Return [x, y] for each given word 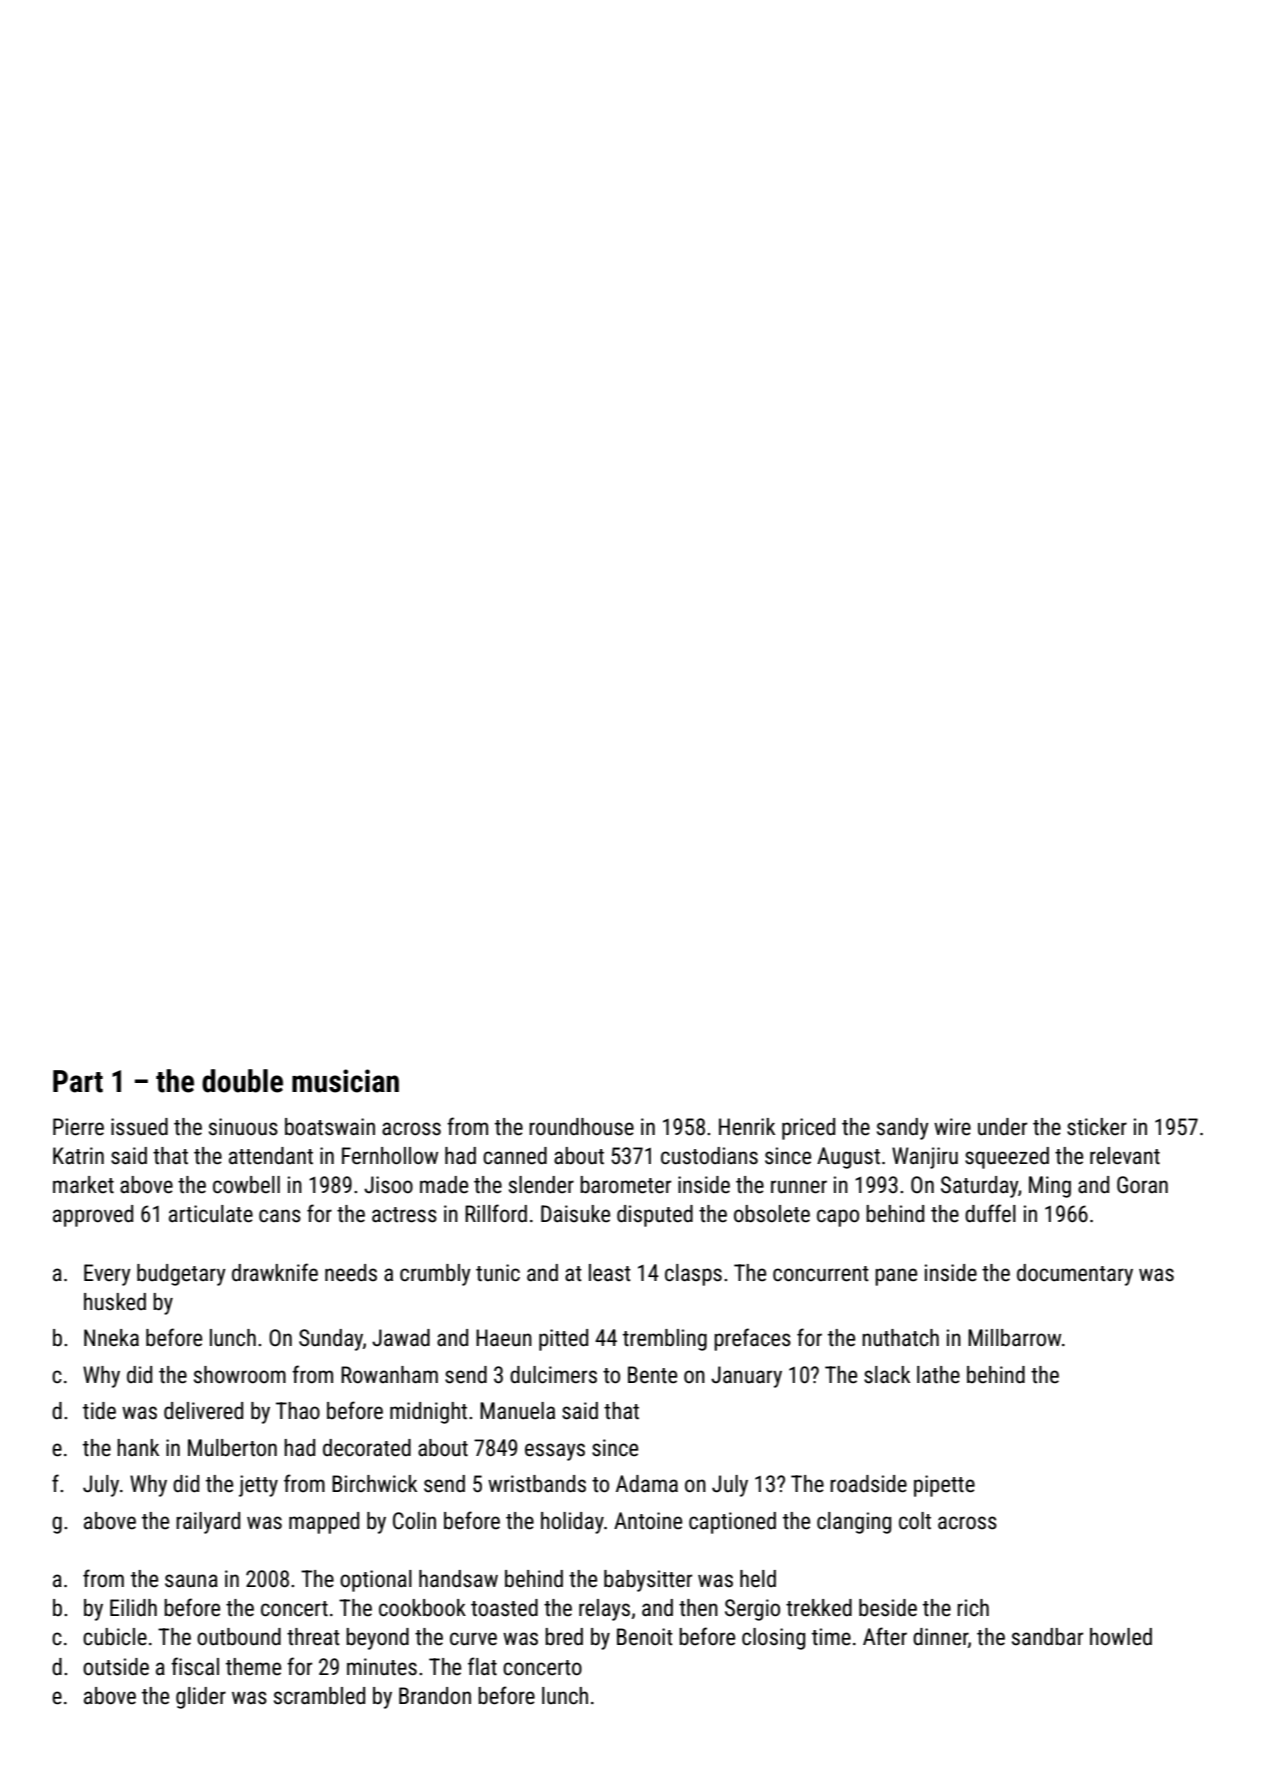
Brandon [435, 1696]
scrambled [319, 1696]
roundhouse [581, 1127]
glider [201, 1698]
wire [952, 1127]
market [83, 1185]
